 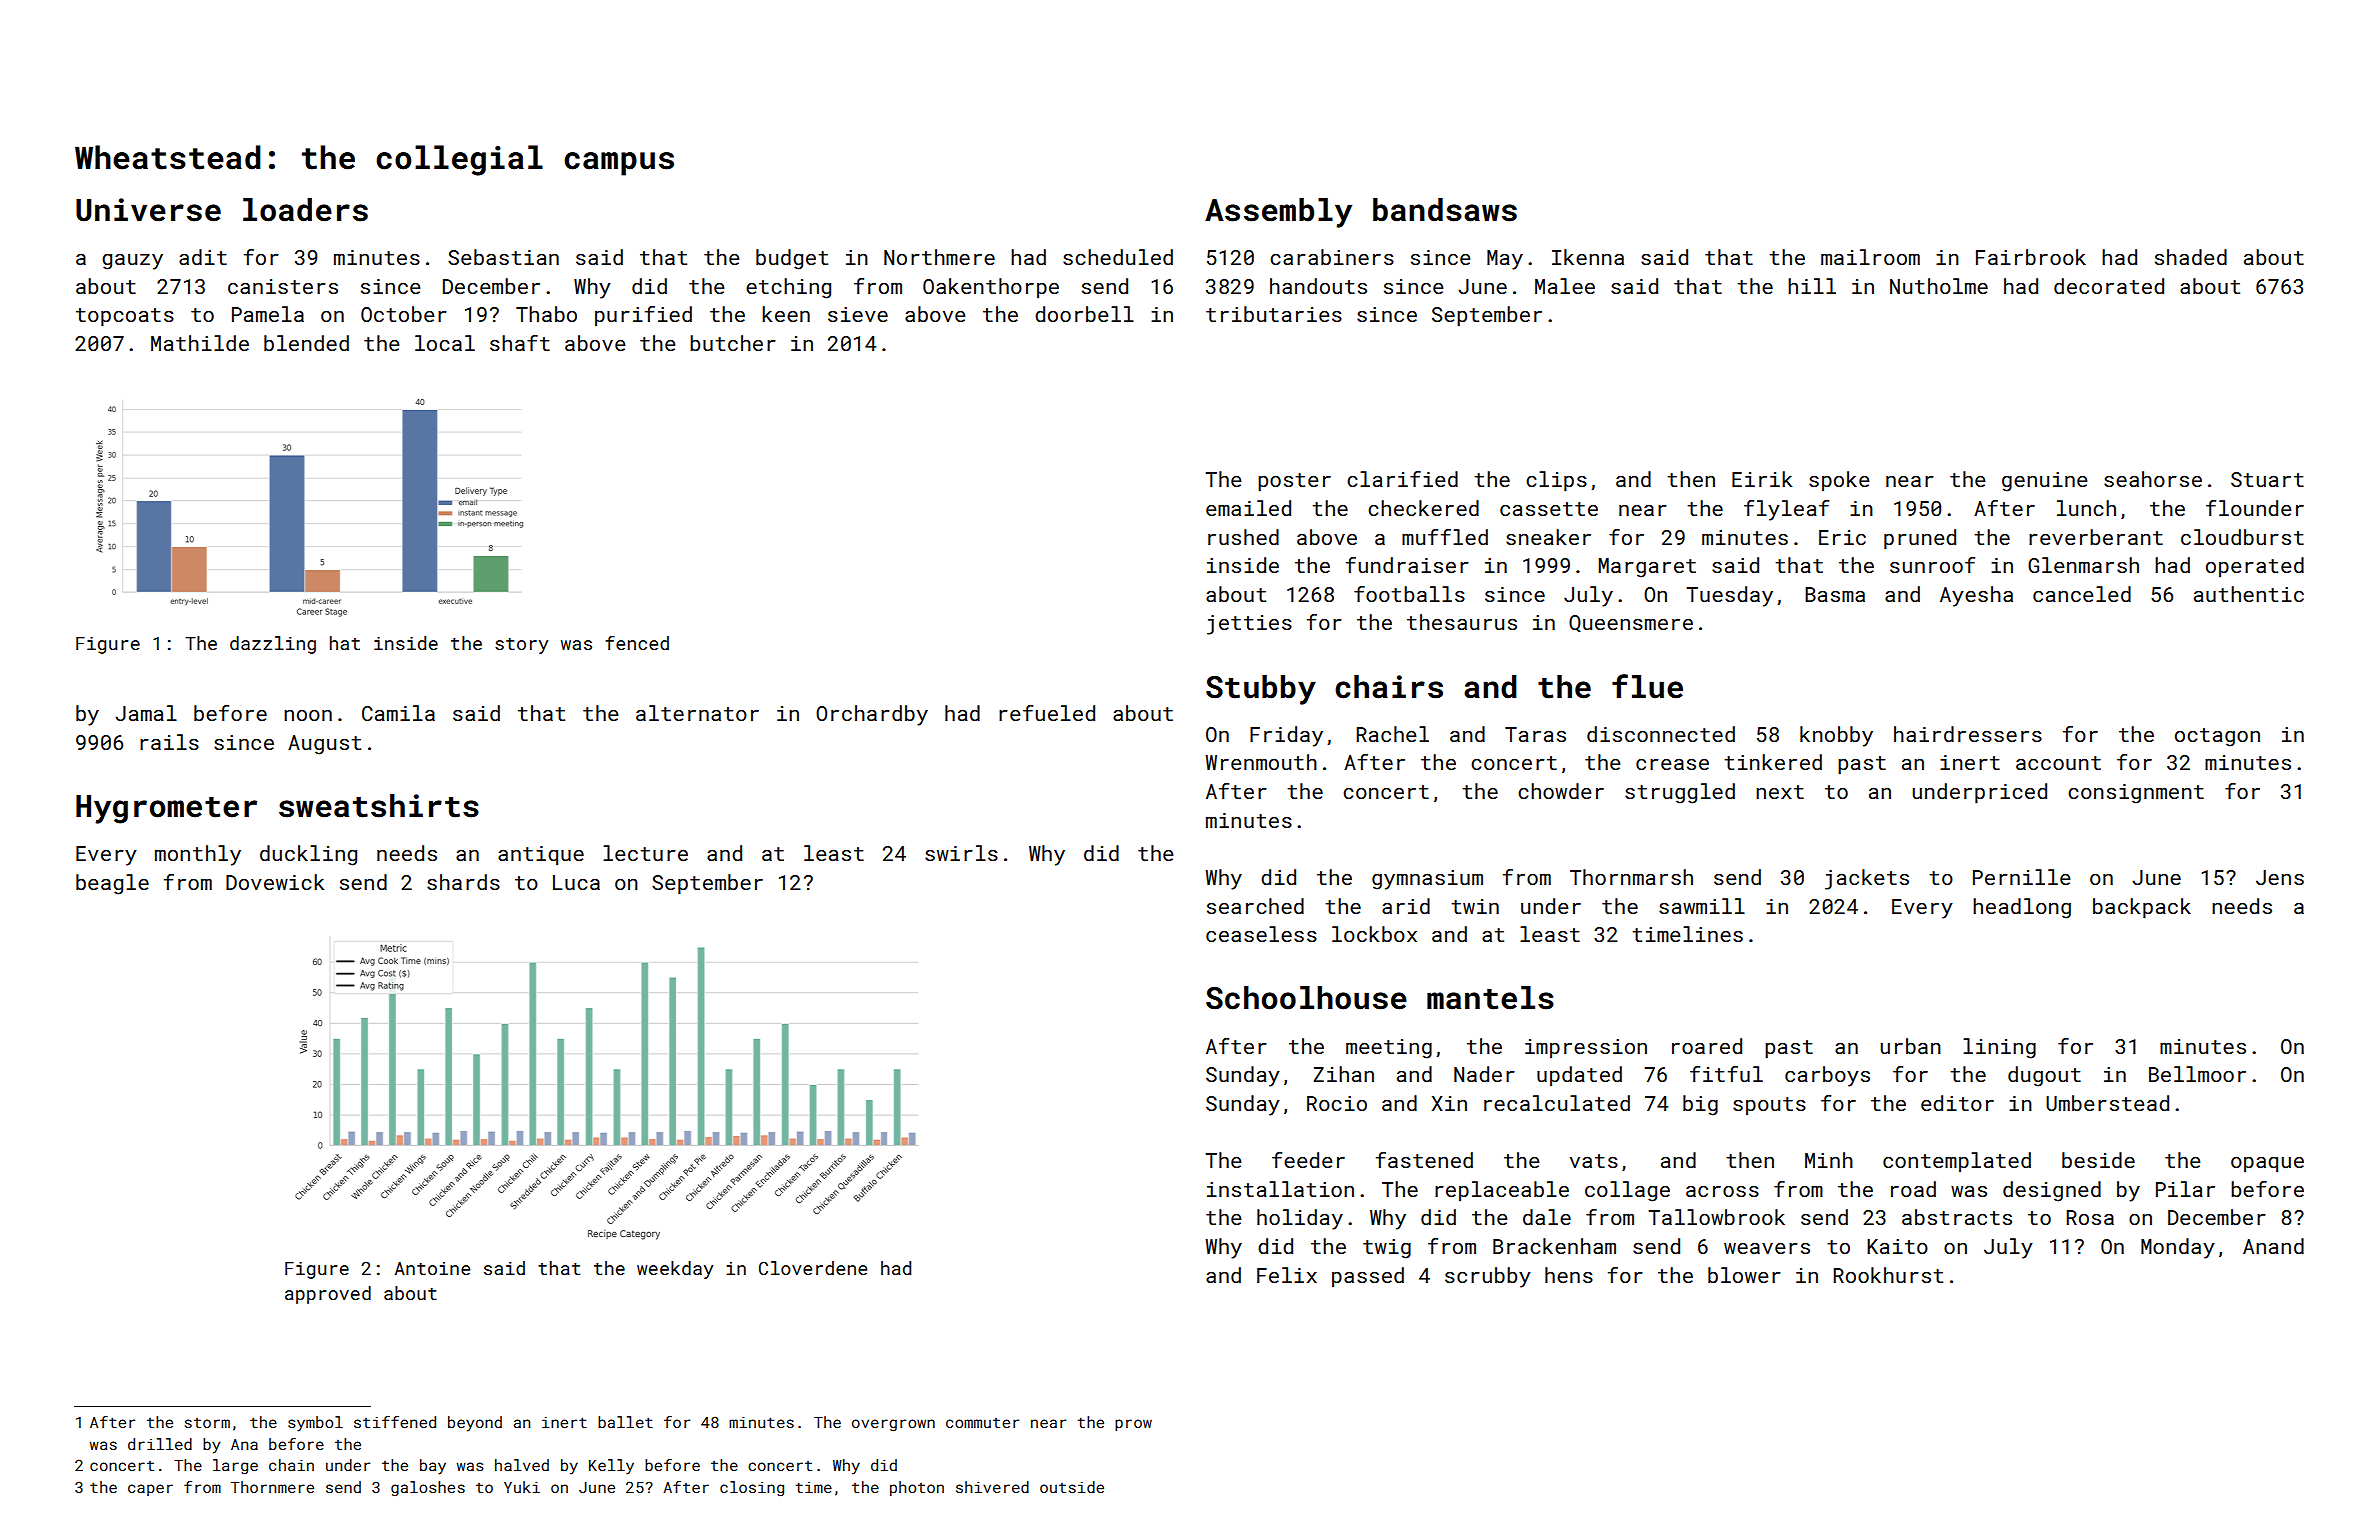 What do you see at coordinates (275, 882) in the screenshot?
I see `Dovewick` at bounding box center [275, 882].
